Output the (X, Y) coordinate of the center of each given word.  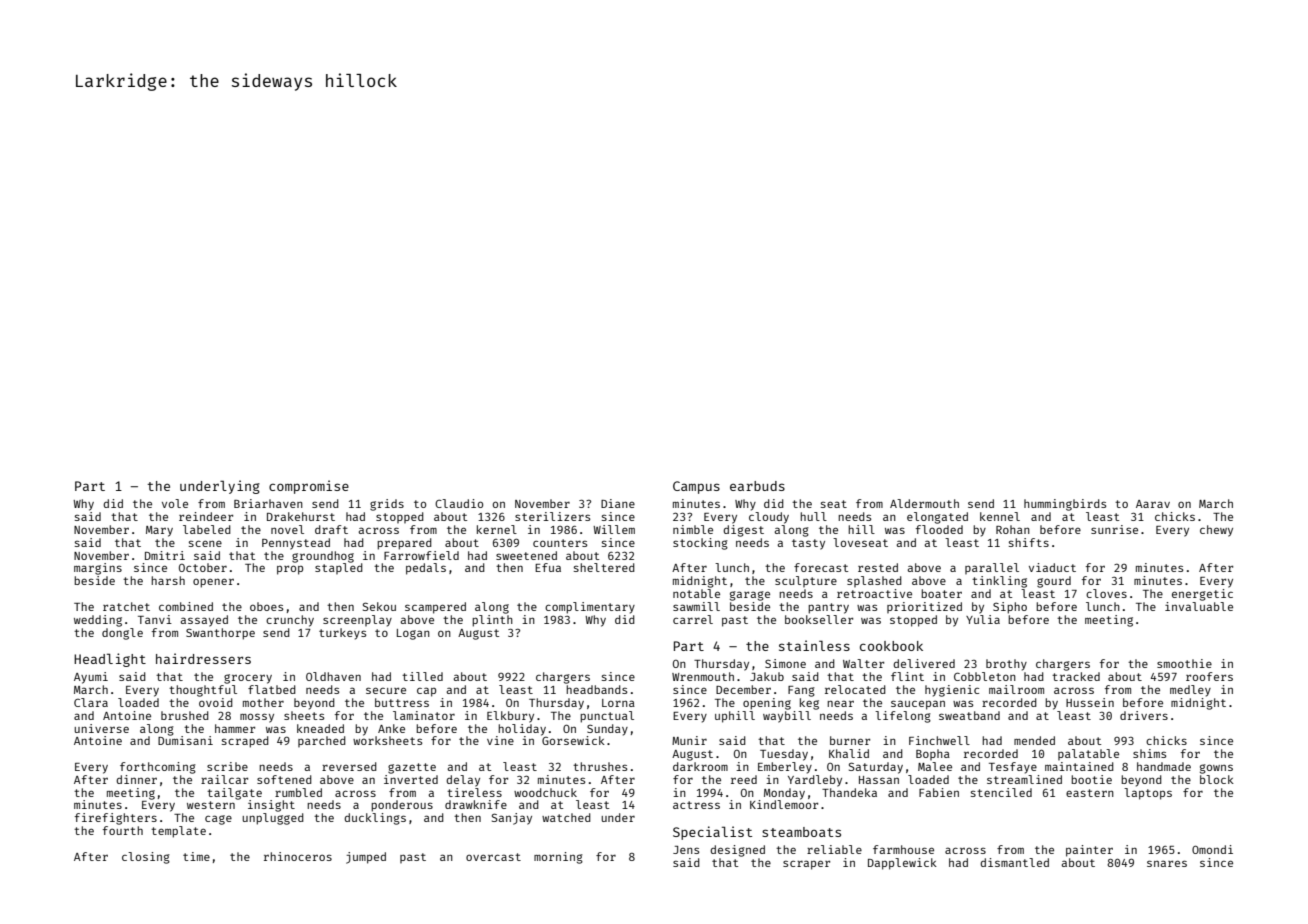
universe (101, 728)
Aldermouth (924, 503)
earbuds (757, 486)
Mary (159, 531)
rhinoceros (298, 856)
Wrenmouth (703, 676)
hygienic (952, 691)
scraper (806, 865)
